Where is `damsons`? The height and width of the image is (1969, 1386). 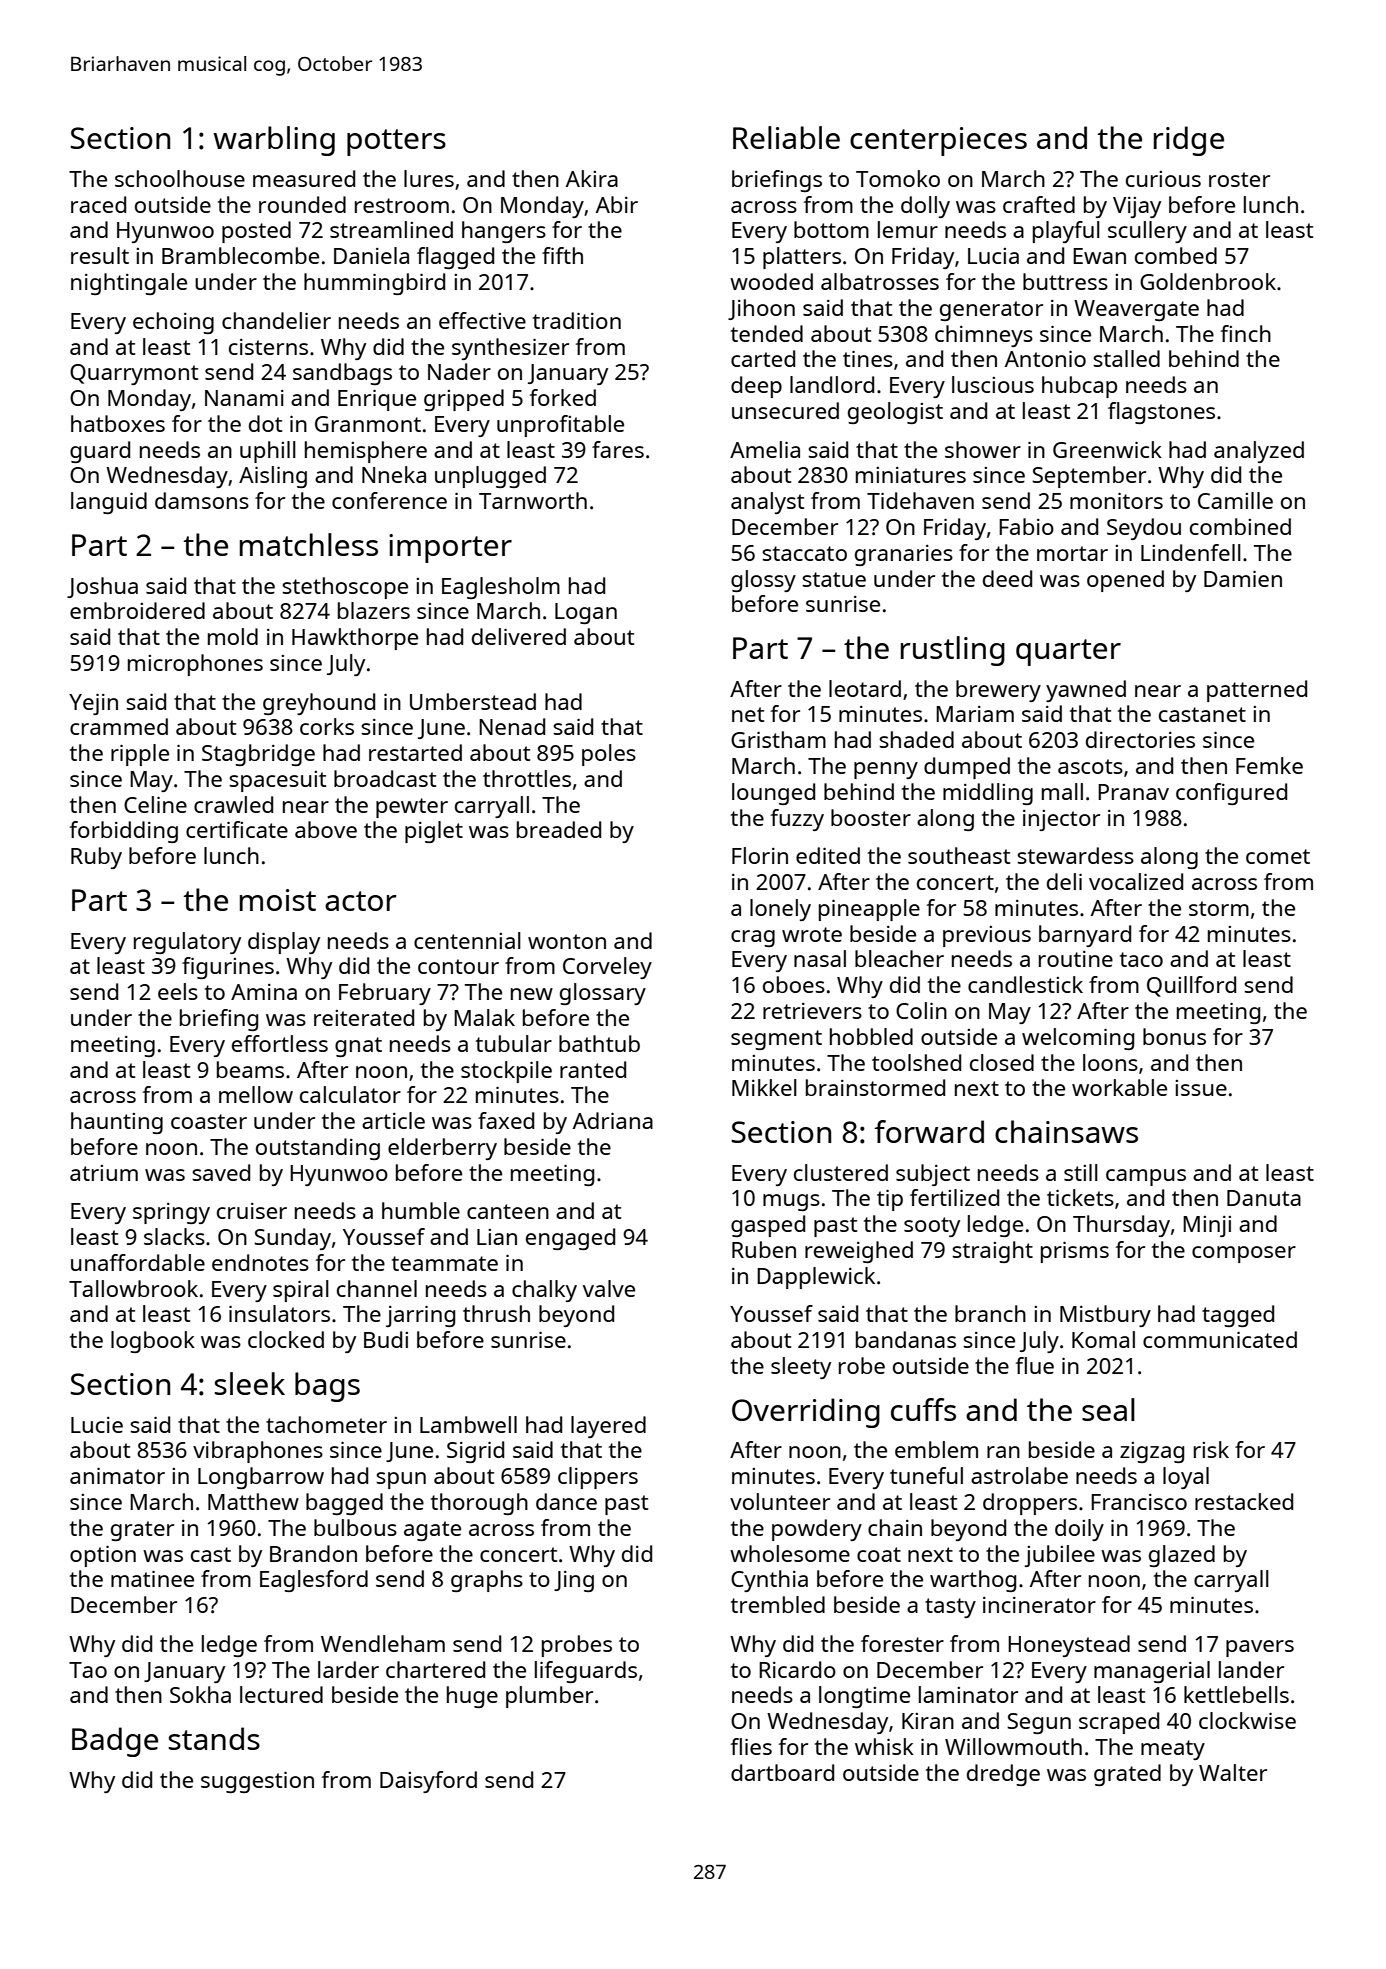
damsons is located at coordinates (202, 500).
